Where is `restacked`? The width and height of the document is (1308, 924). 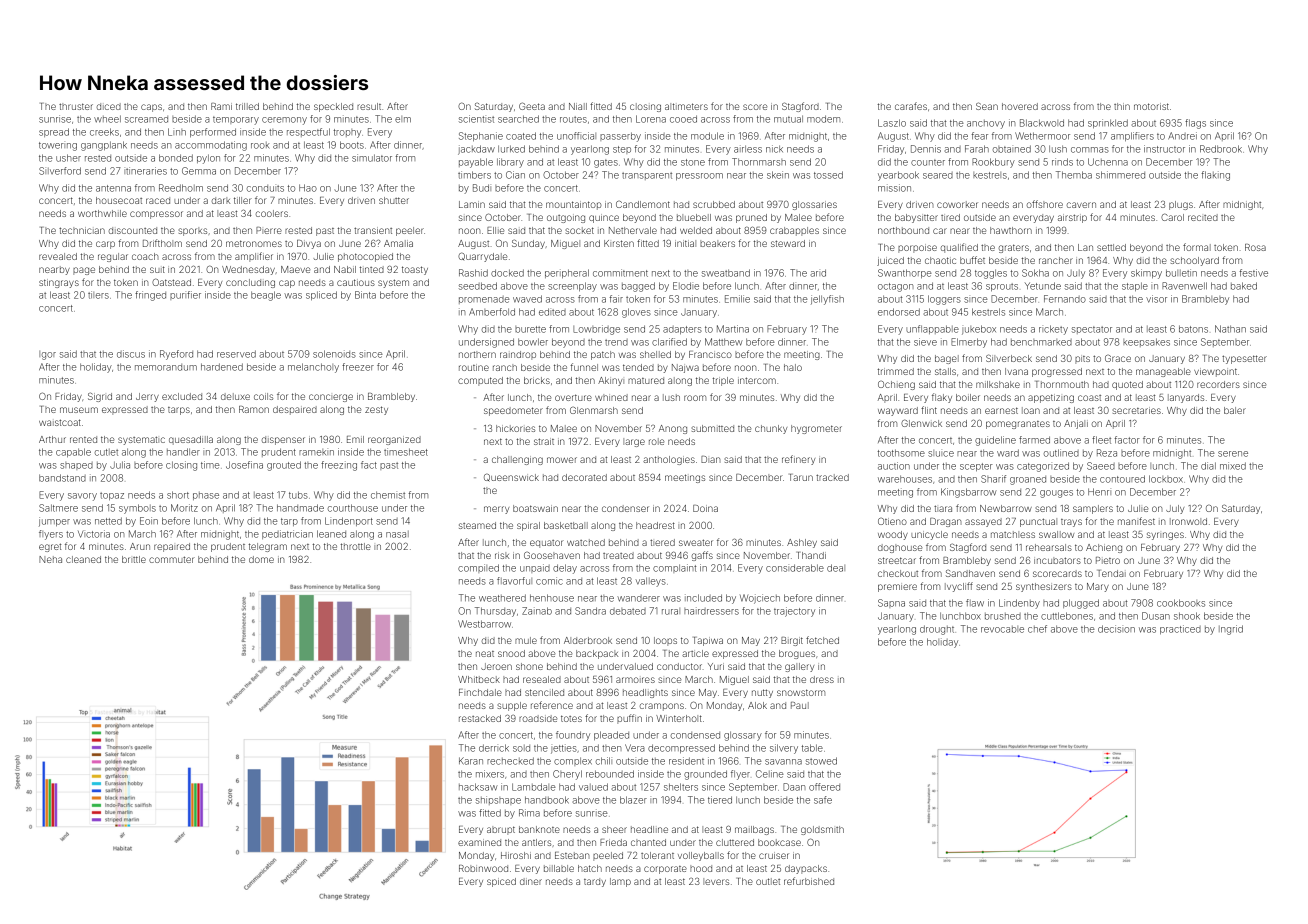 restacked is located at coordinates (480, 718).
